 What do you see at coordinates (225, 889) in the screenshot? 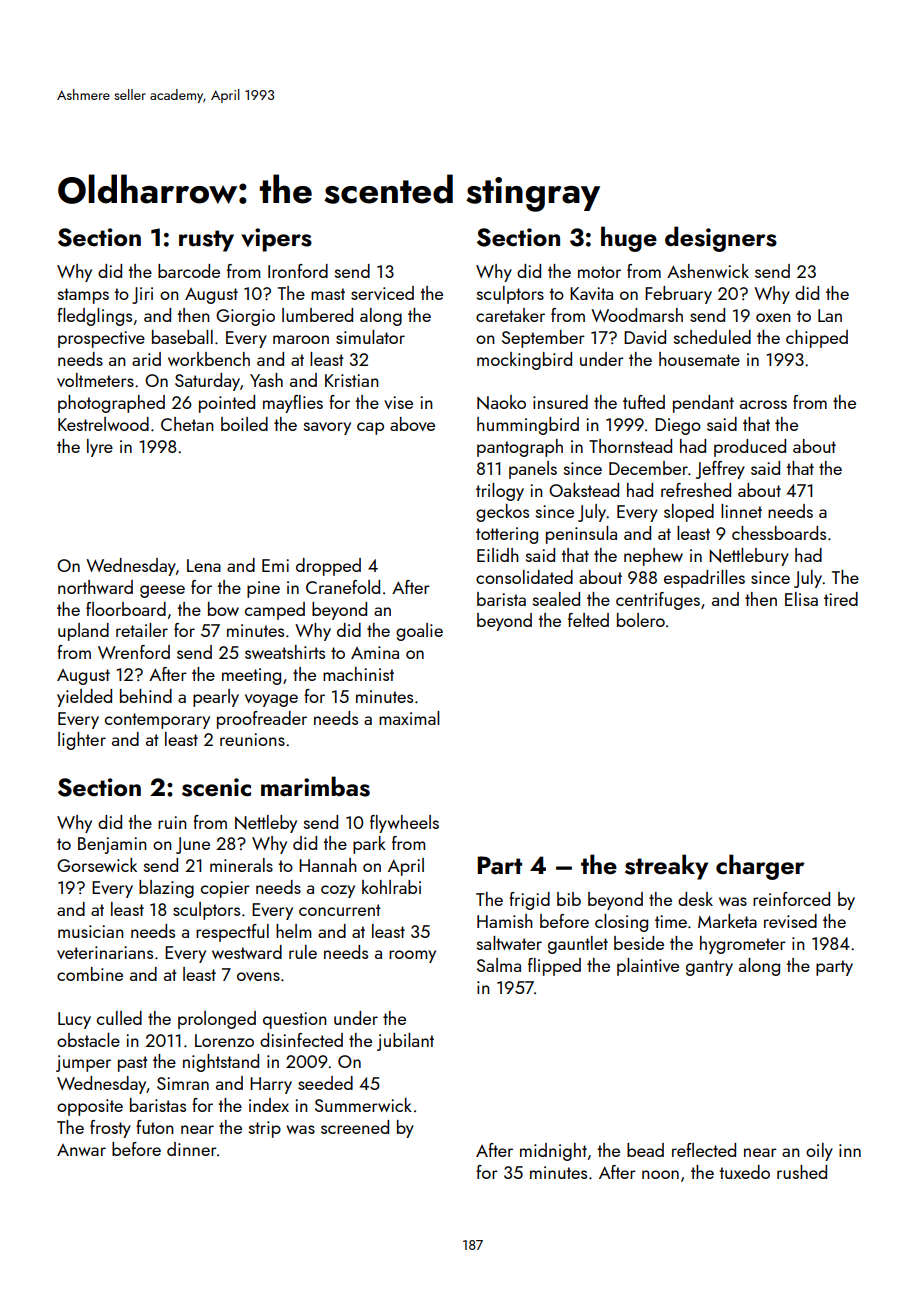
I see `copier` at bounding box center [225, 889].
